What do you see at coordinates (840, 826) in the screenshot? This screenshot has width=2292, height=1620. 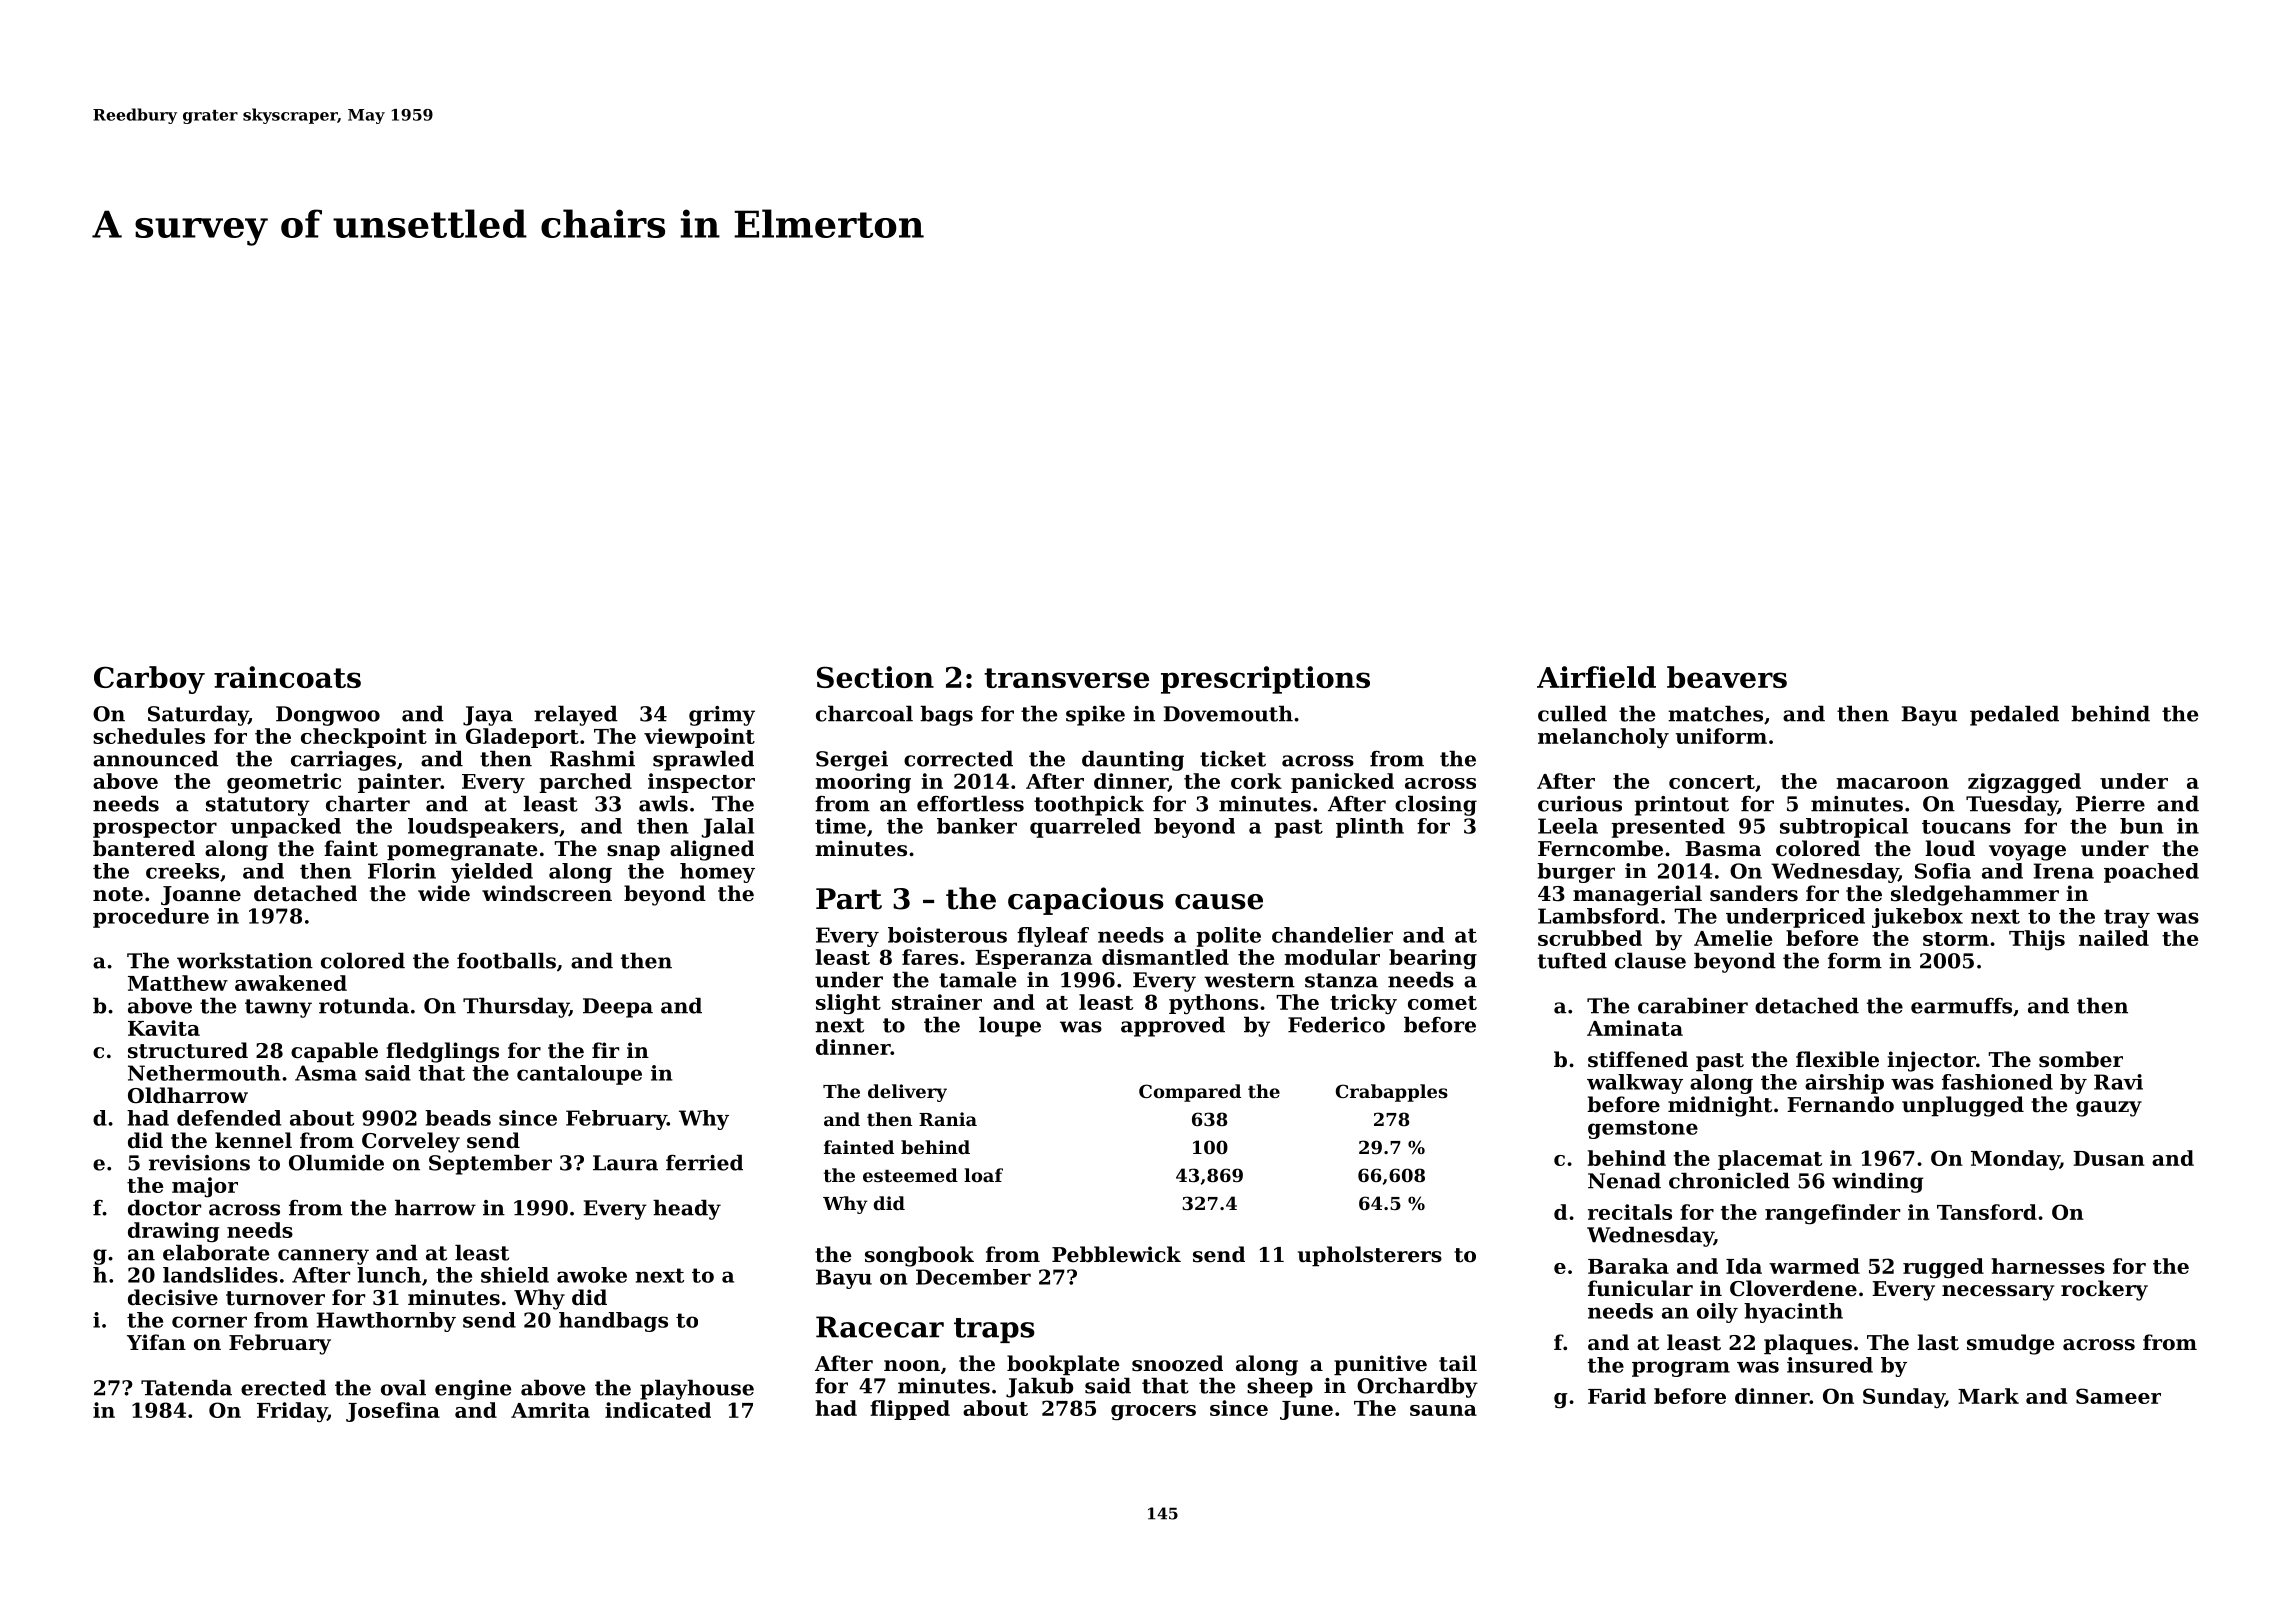 I see `time` at bounding box center [840, 826].
